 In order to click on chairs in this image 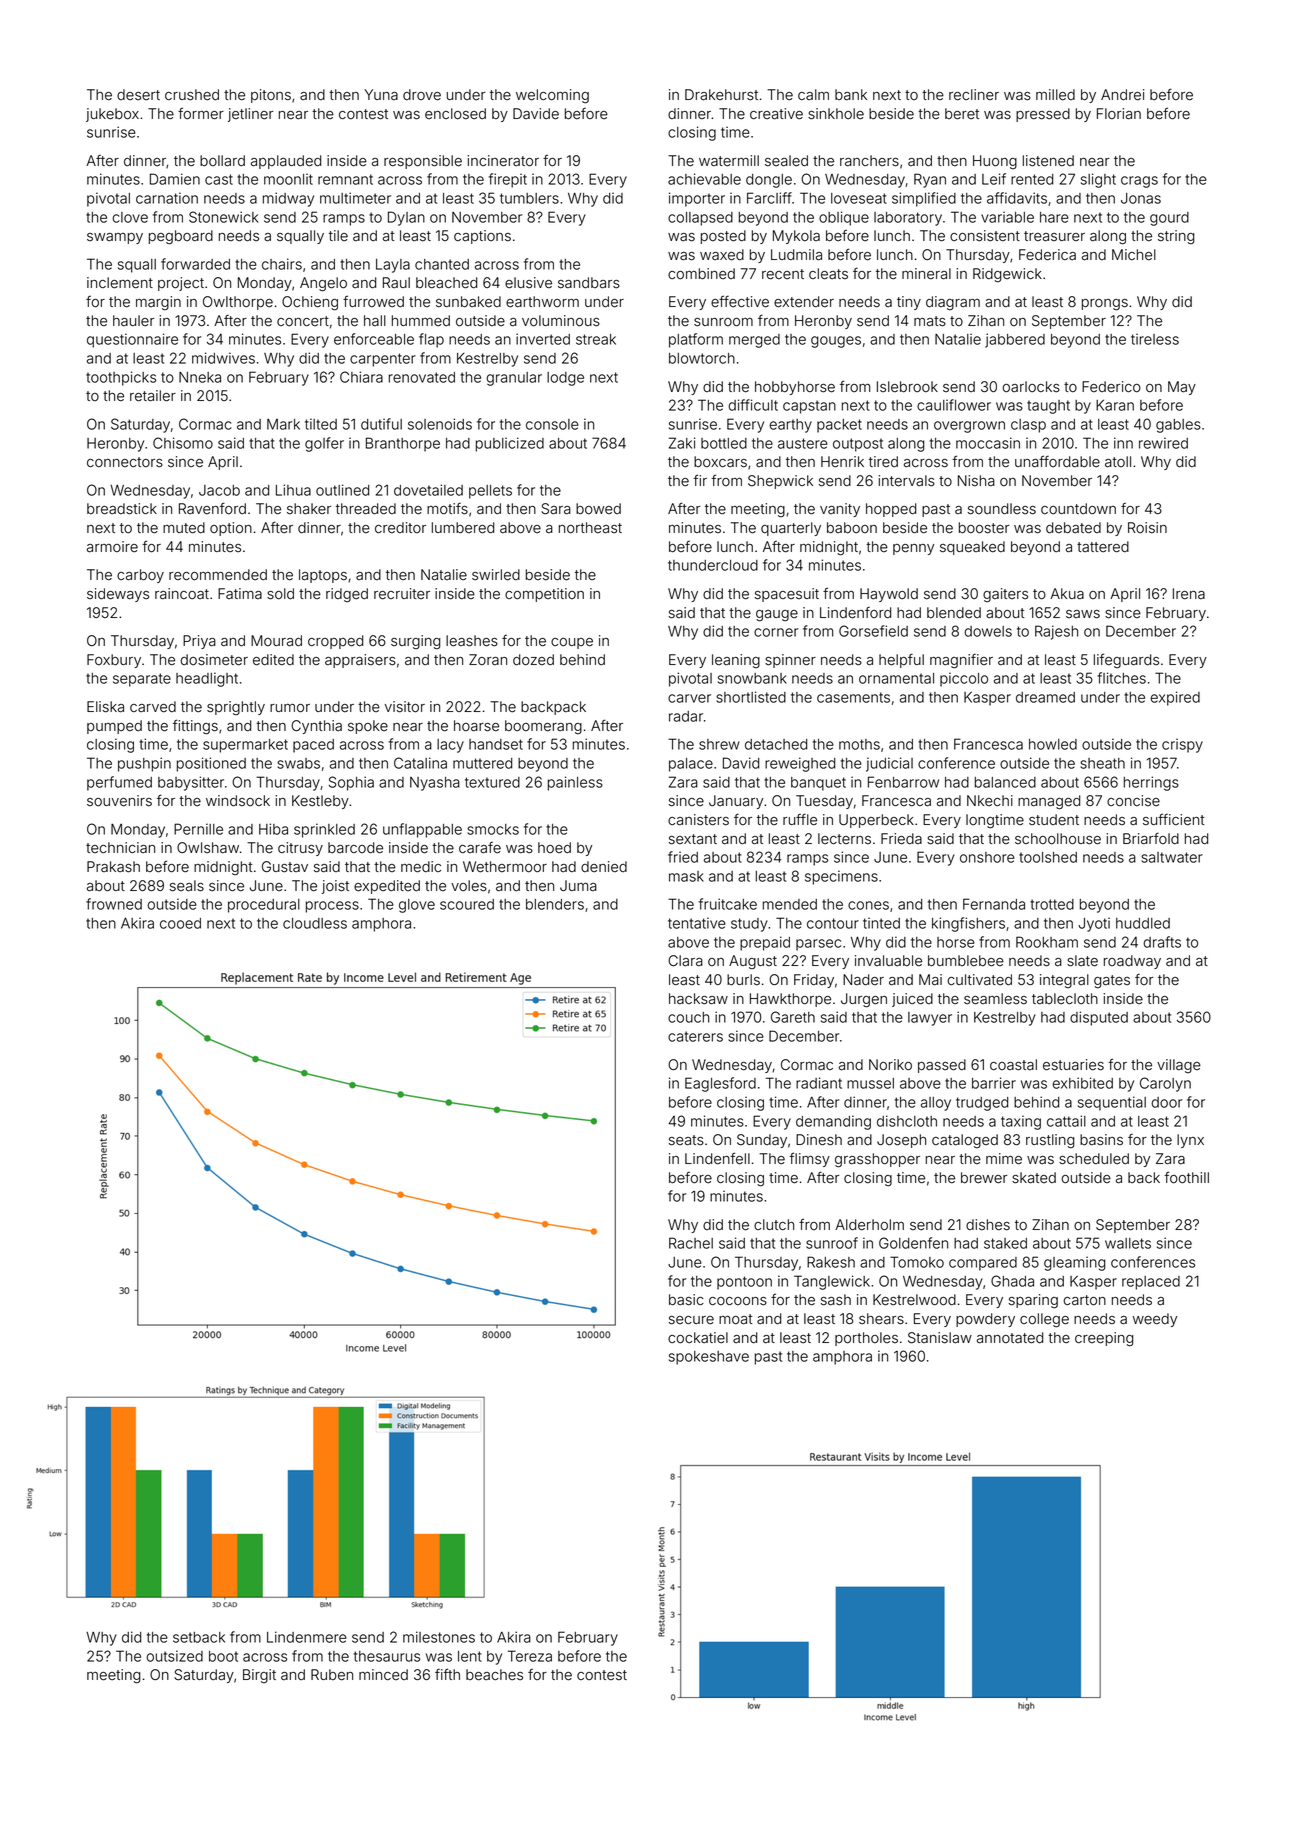, I will do `click(282, 264)`.
